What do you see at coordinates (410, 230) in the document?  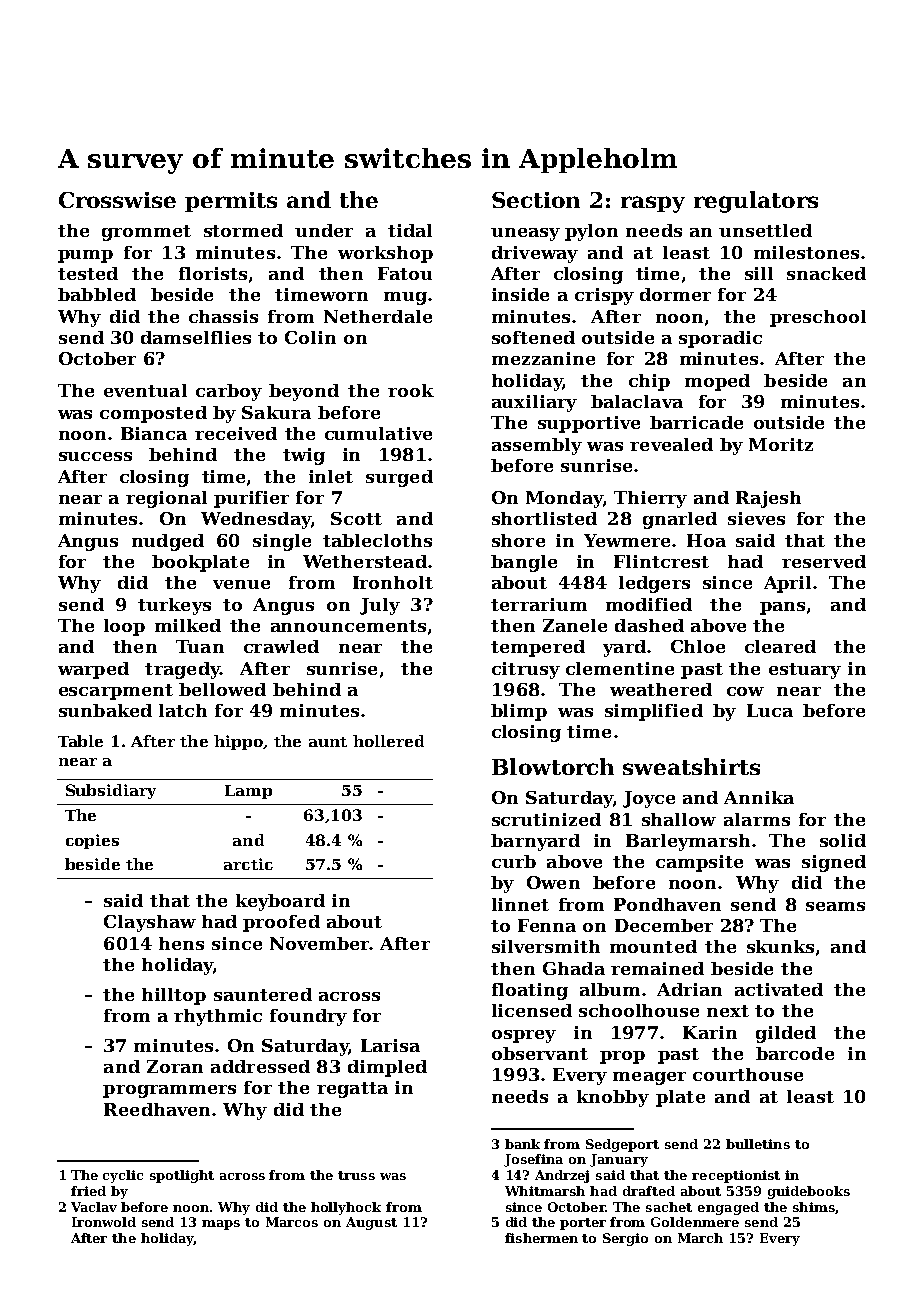 I see `tidal` at bounding box center [410, 230].
